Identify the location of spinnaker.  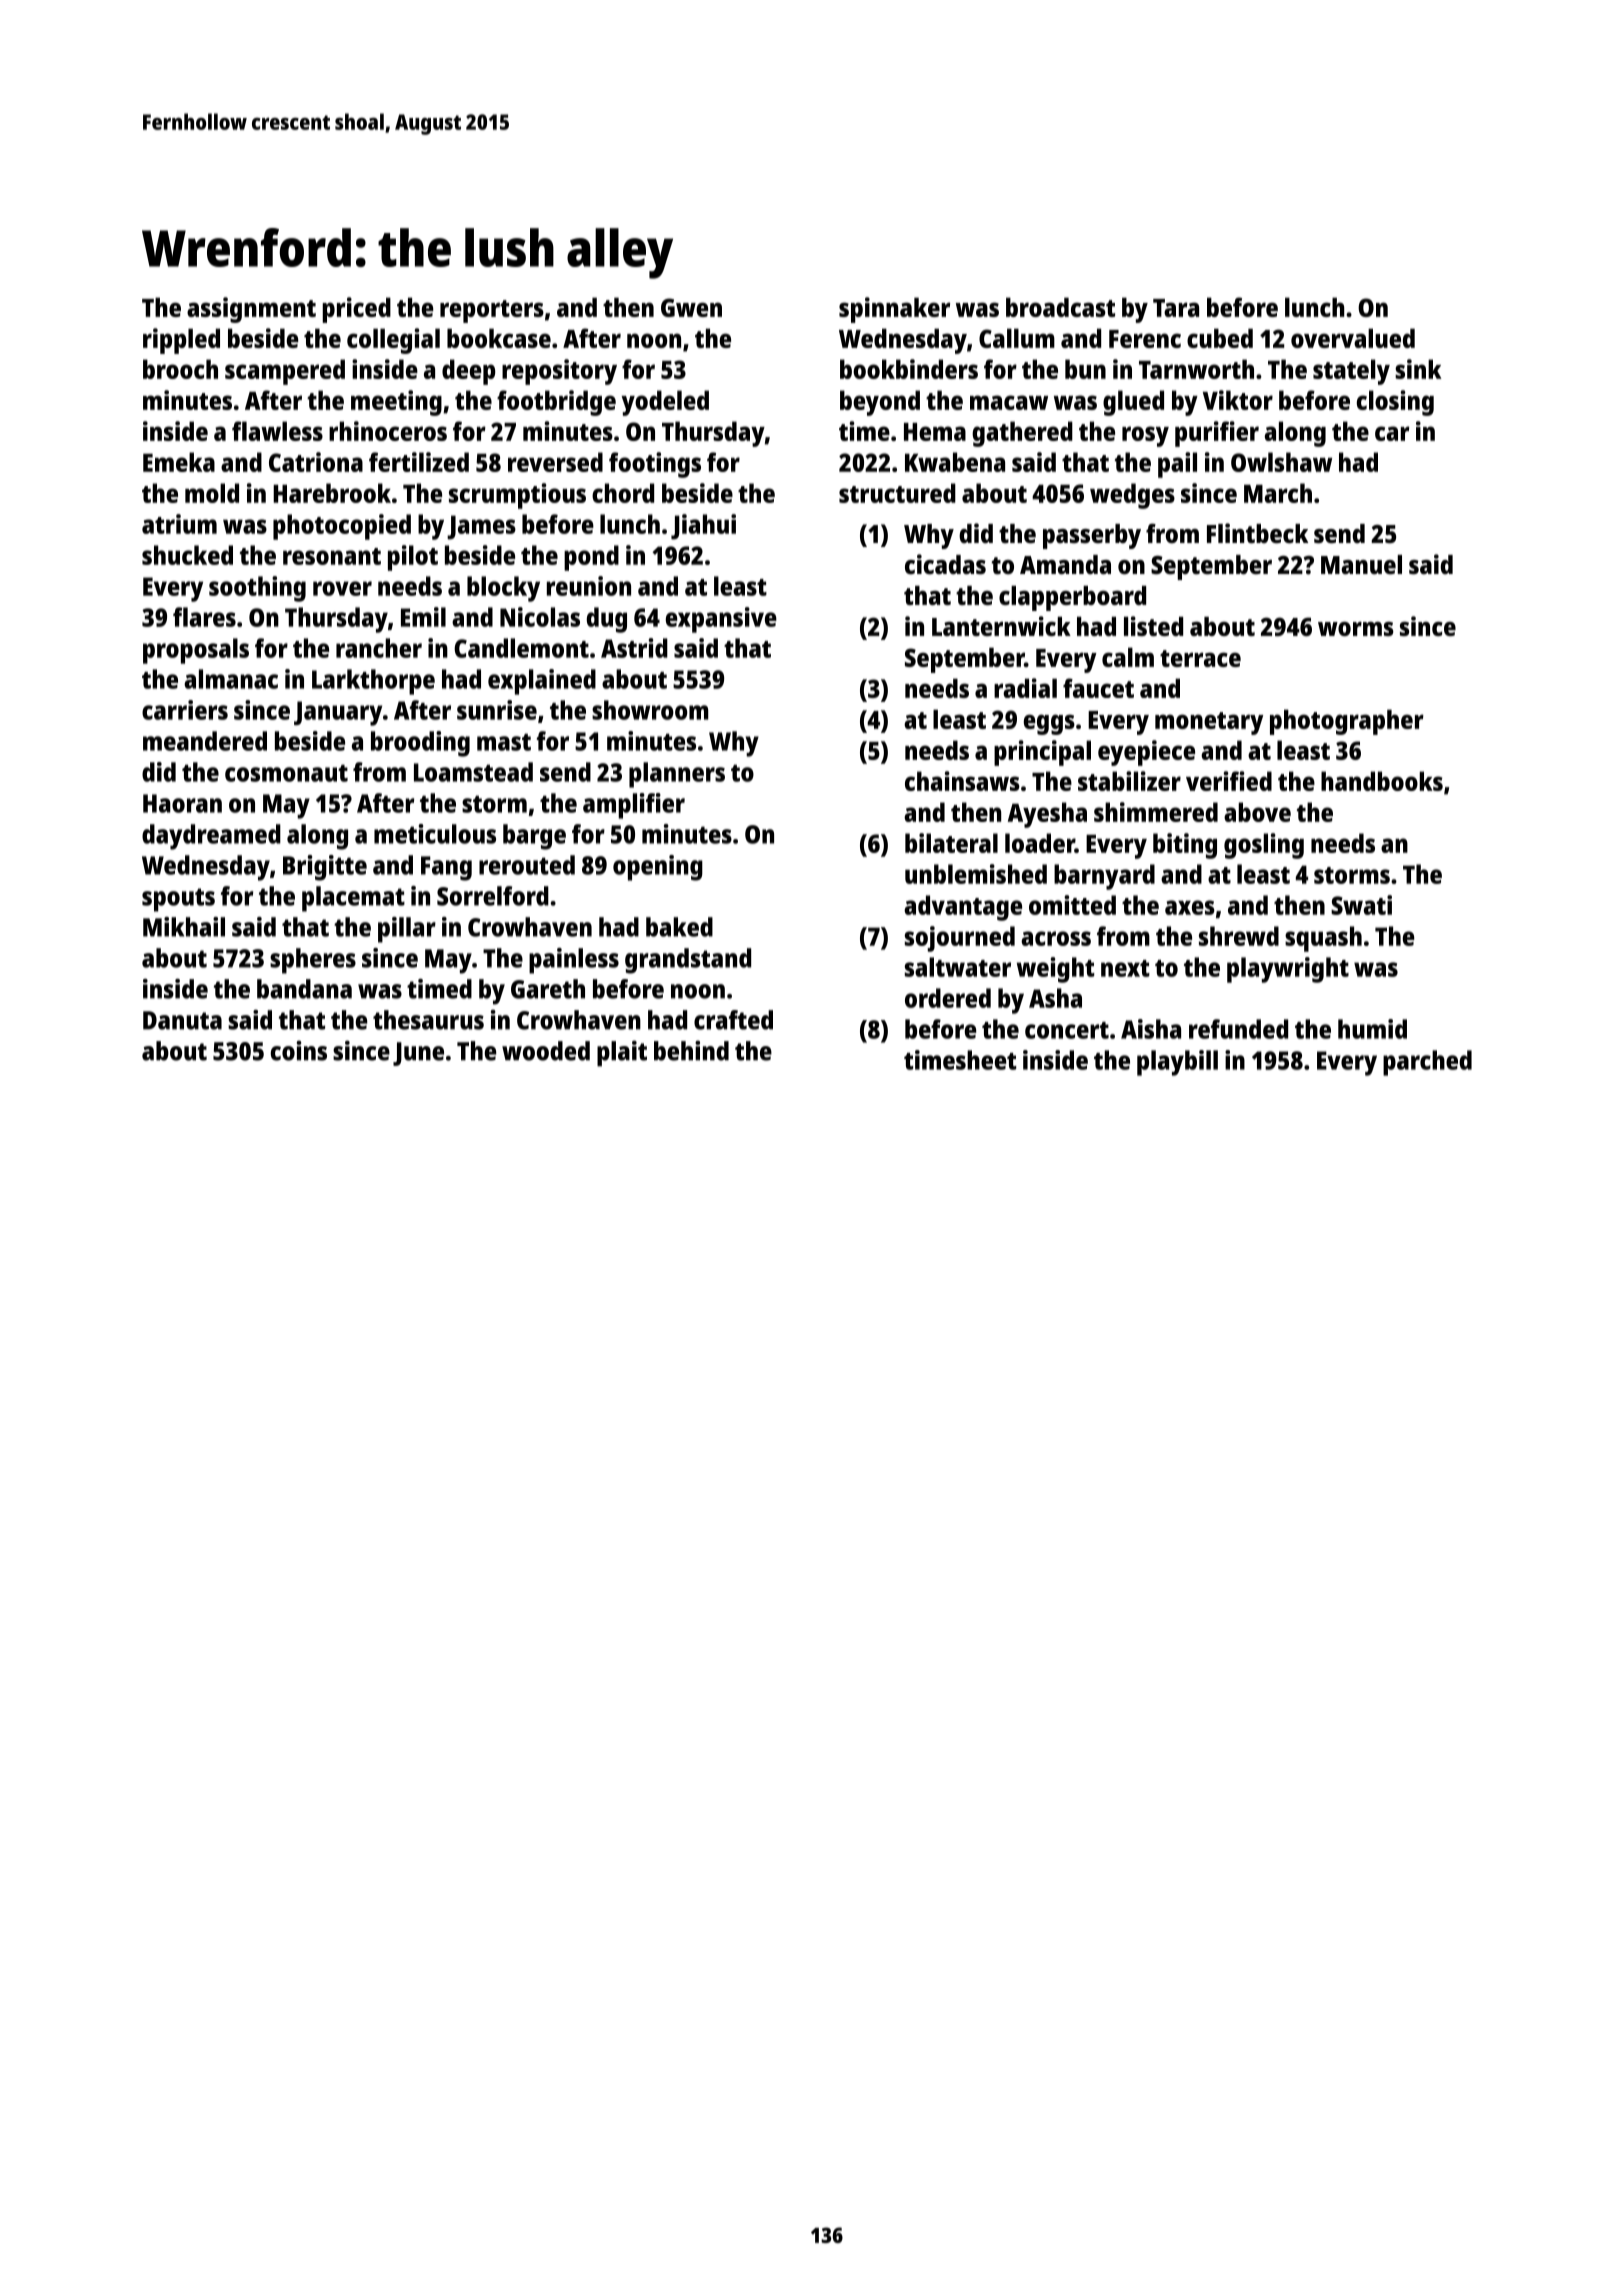
(894, 310).
